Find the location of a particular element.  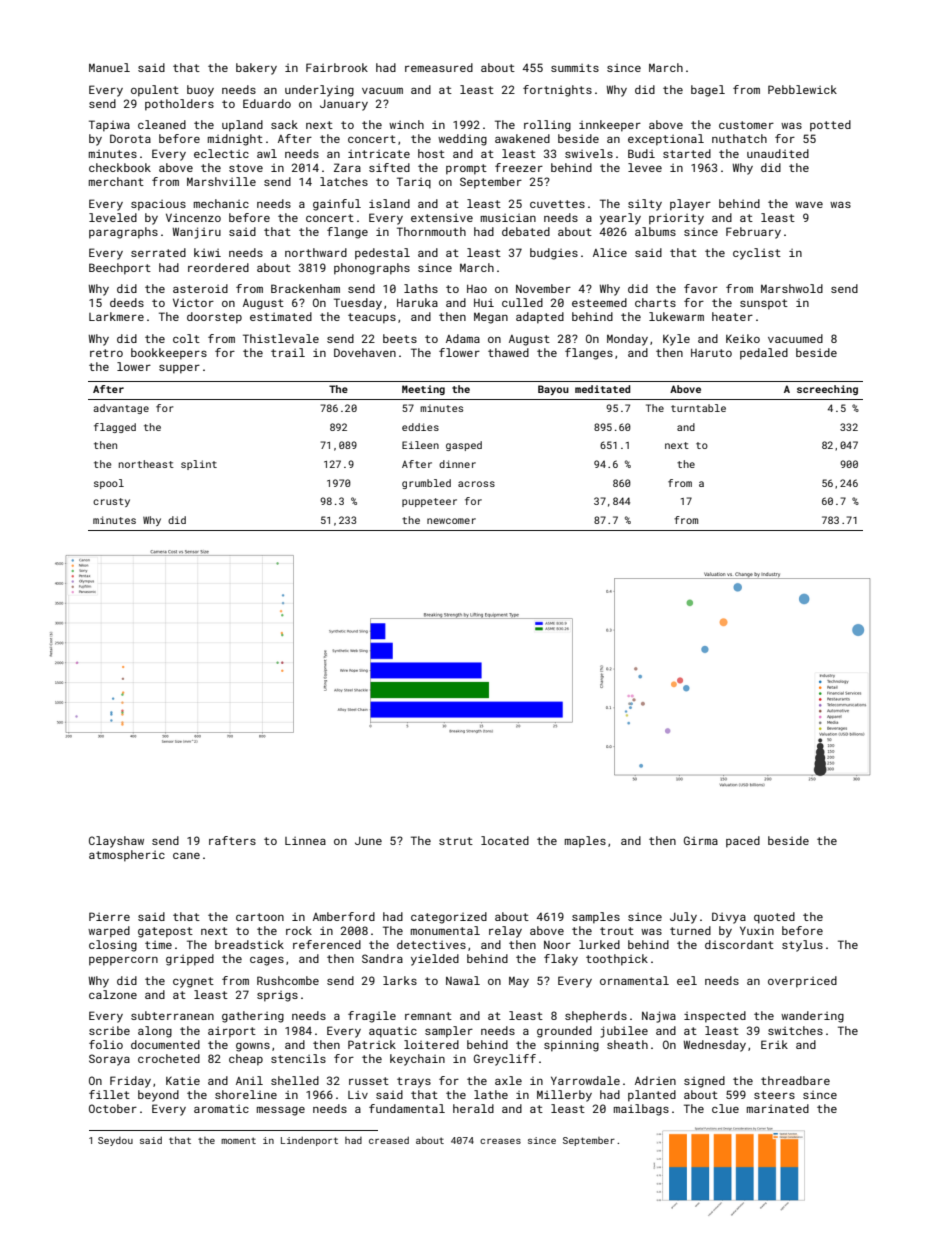

remeasured is located at coordinates (439, 67).
